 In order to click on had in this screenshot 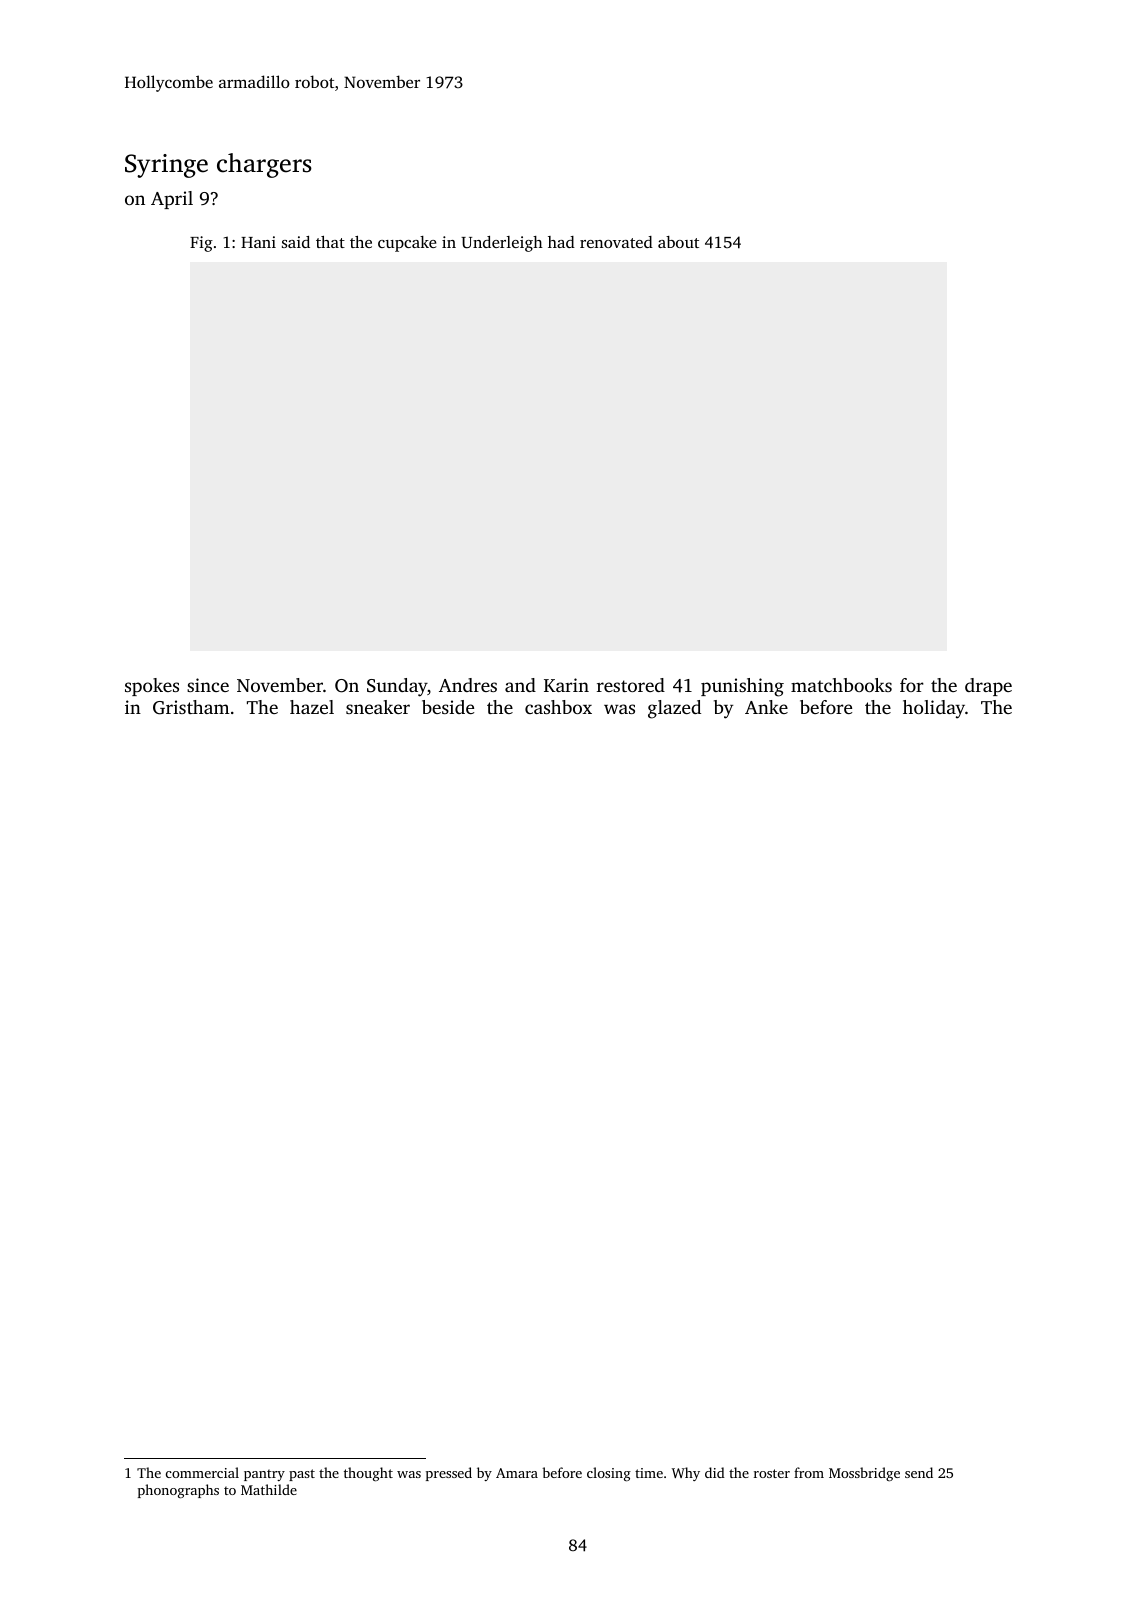, I will do `click(561, 242)`.
